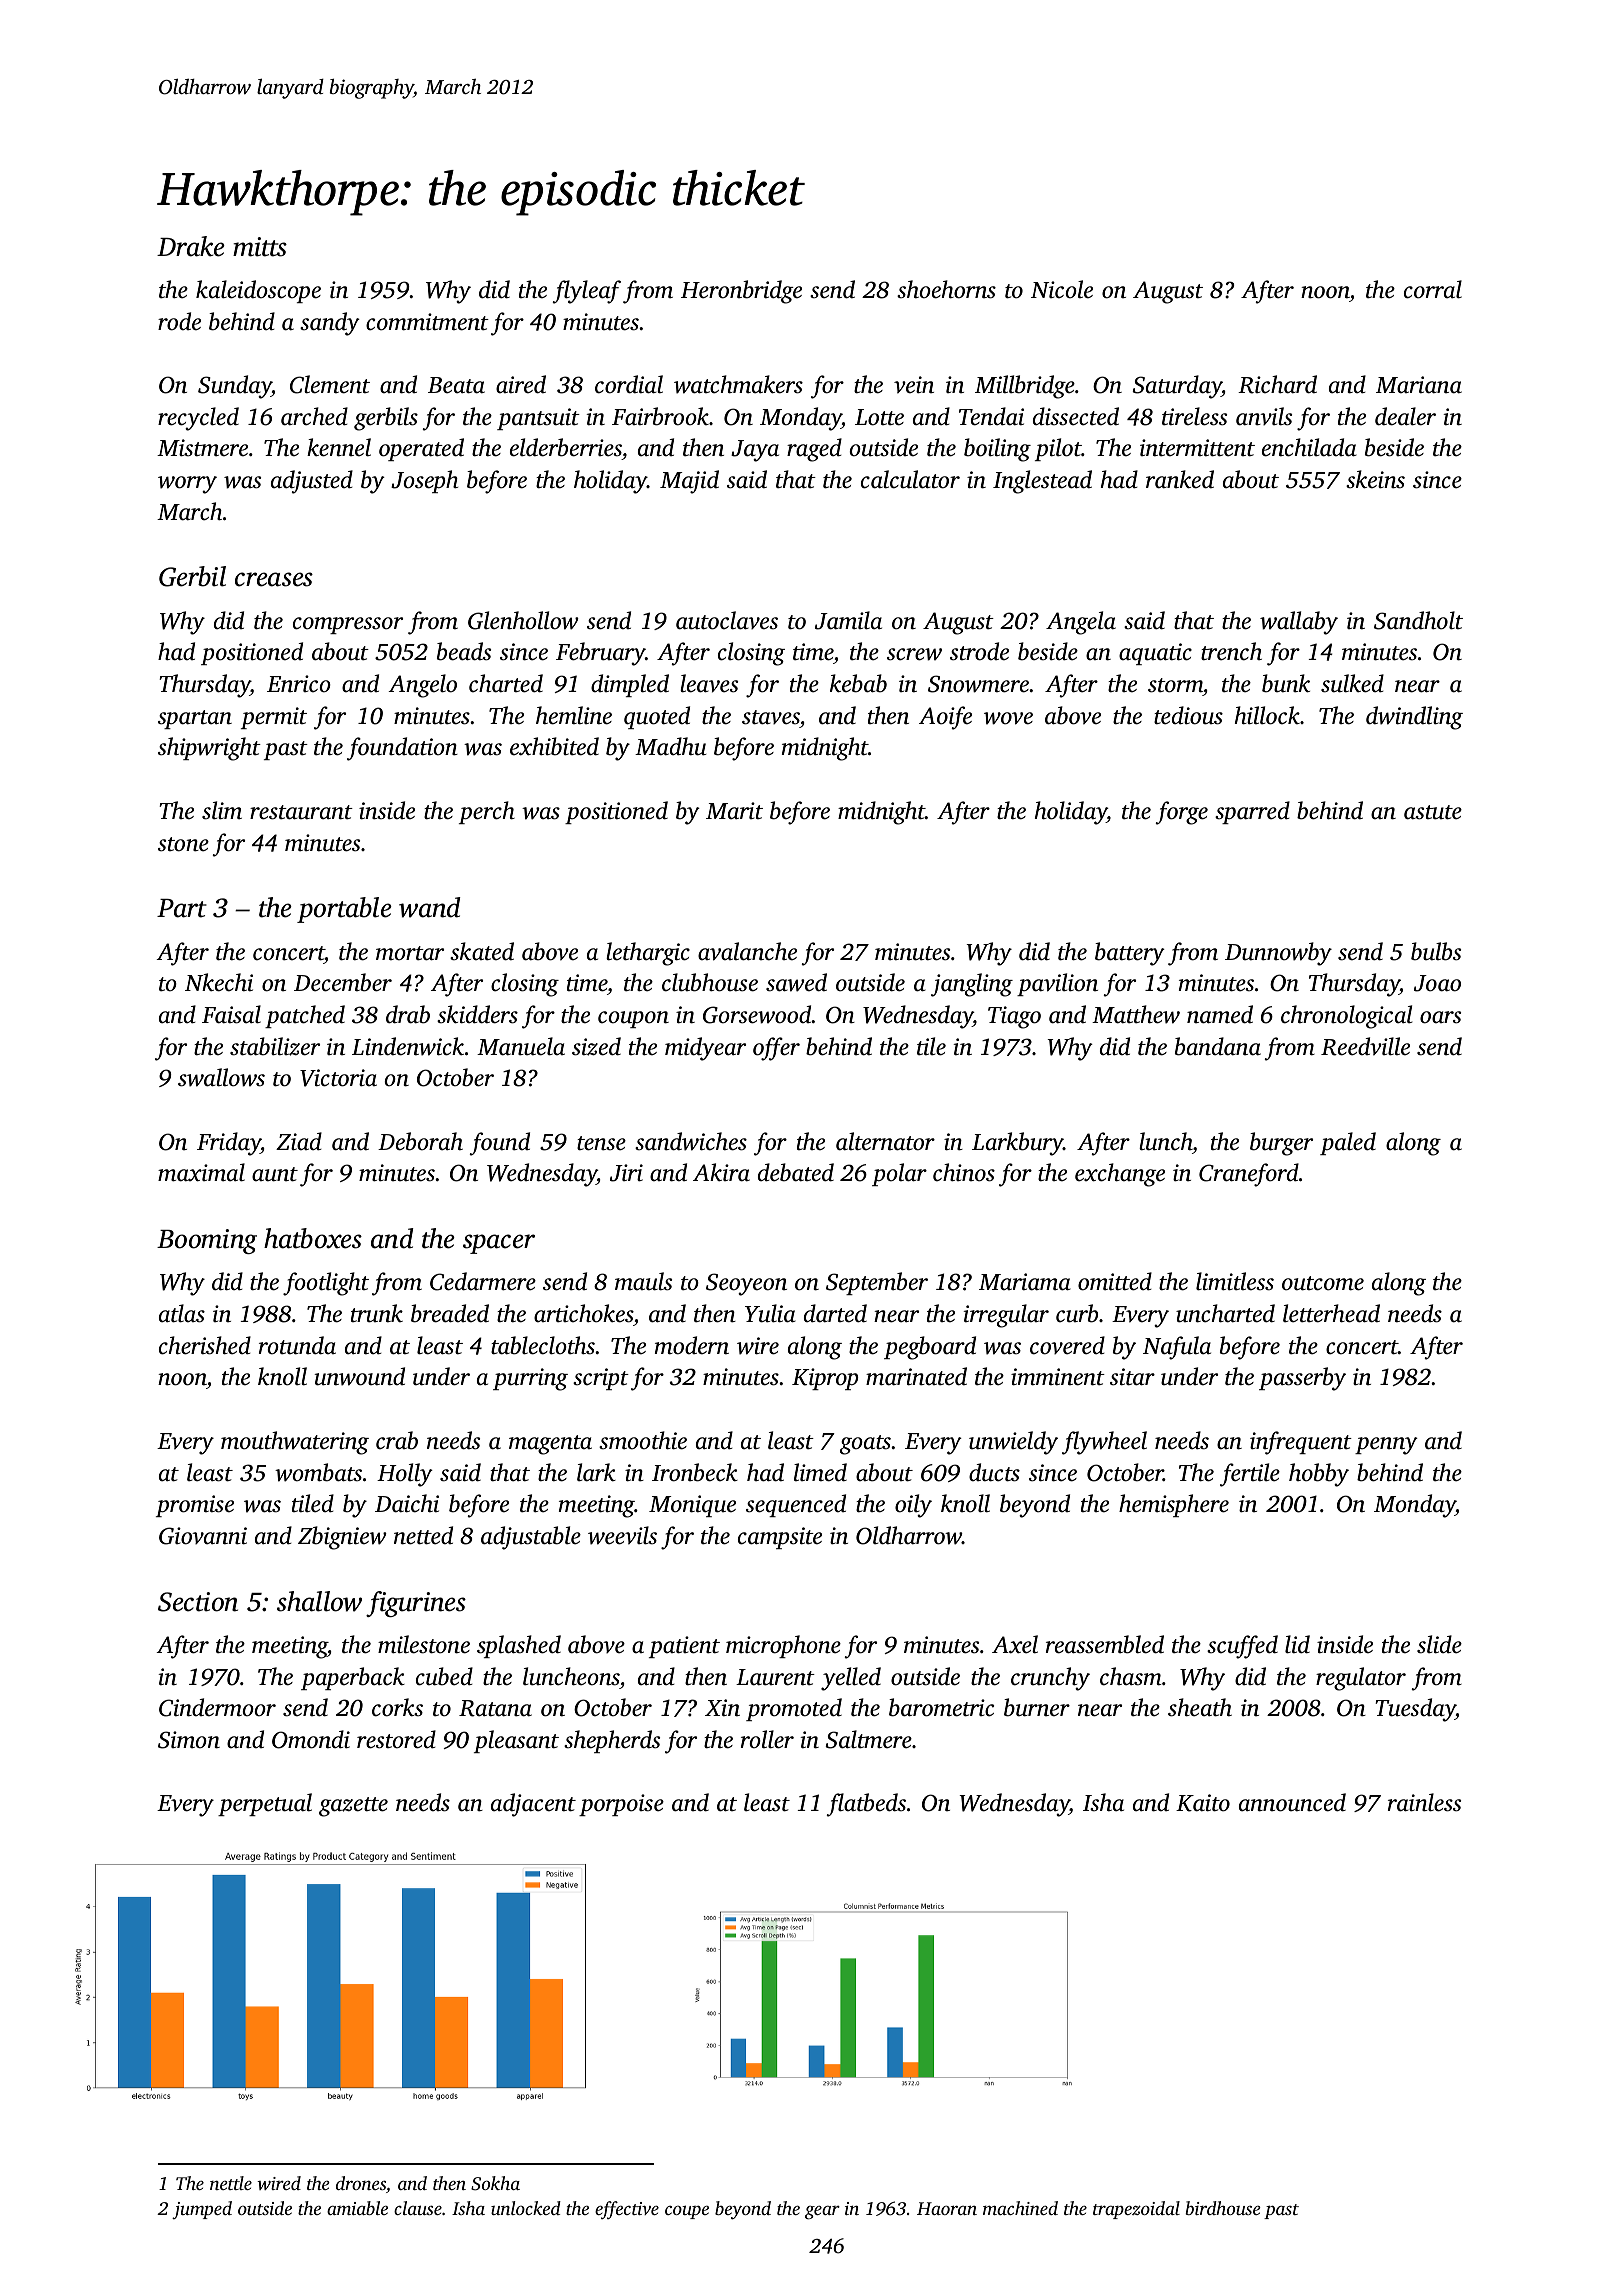 Image resolution: width=1620 pixels, height=2292 pixels. What do you see at coordinates (430, 907) in the document?
I see `wand` at bounding box center [430, 907].
